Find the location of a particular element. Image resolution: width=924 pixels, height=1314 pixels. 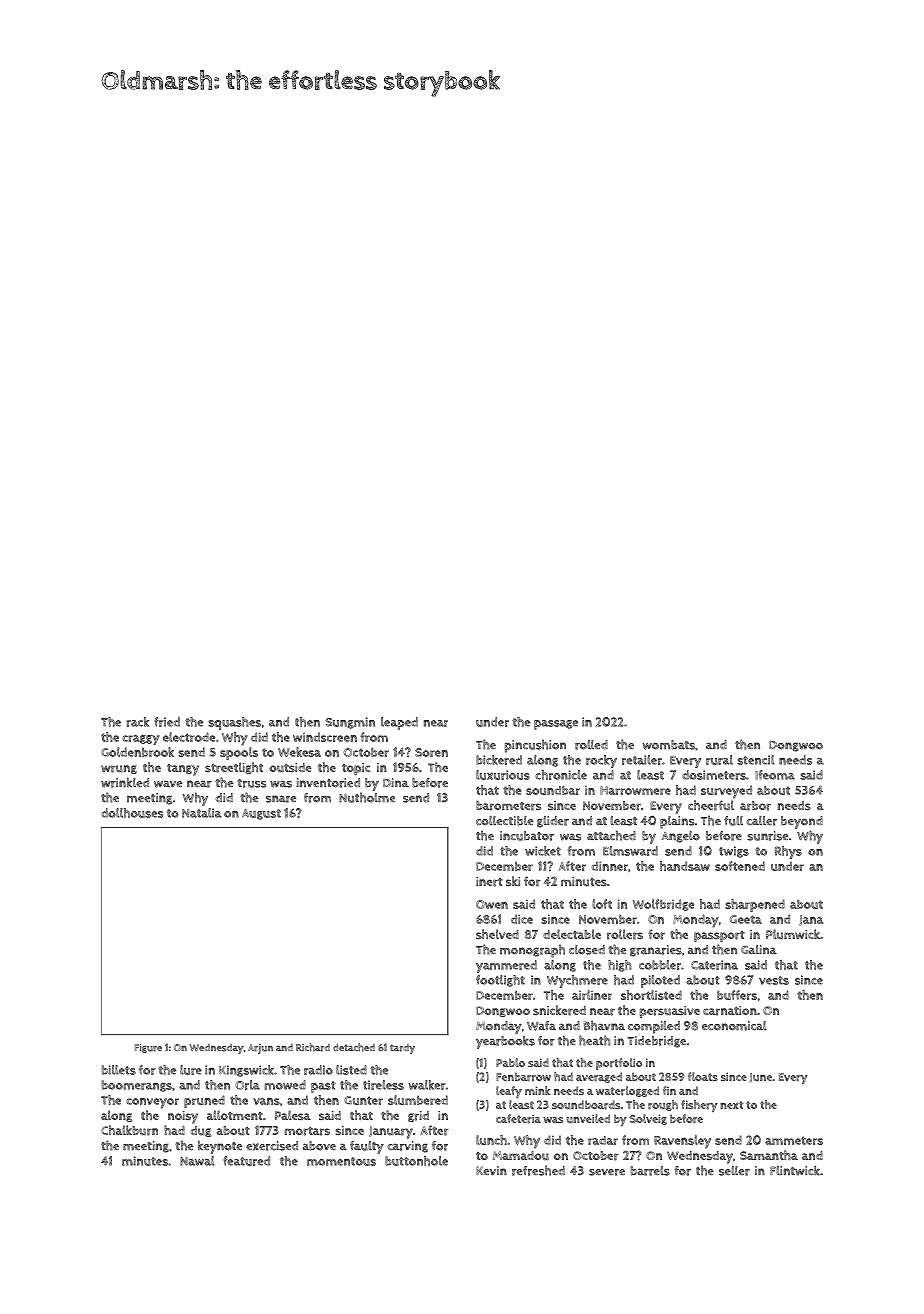

rollers is located at coordinates (625, 934).
